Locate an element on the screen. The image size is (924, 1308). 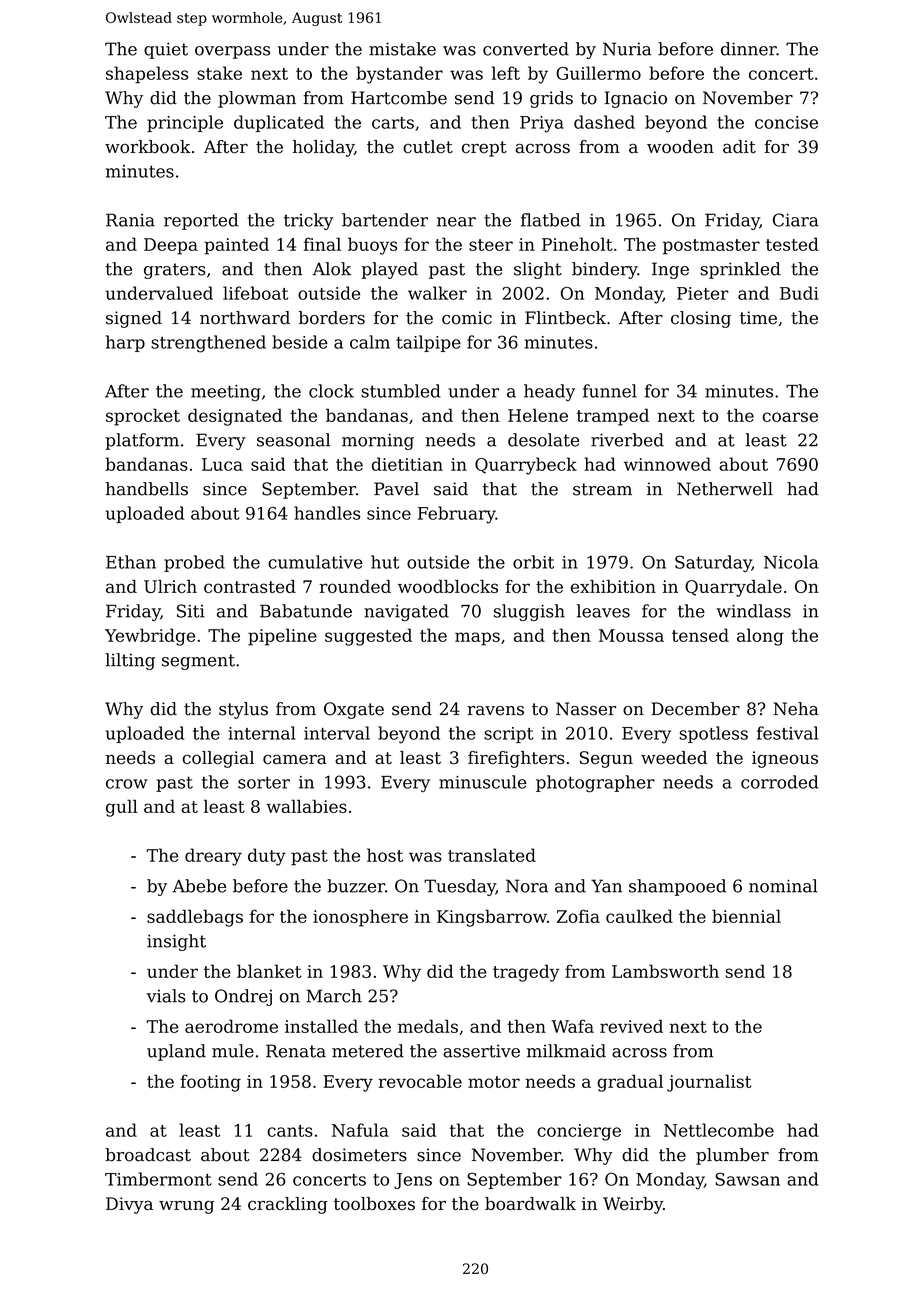
pipeline is located at coordinates (282, 637).
